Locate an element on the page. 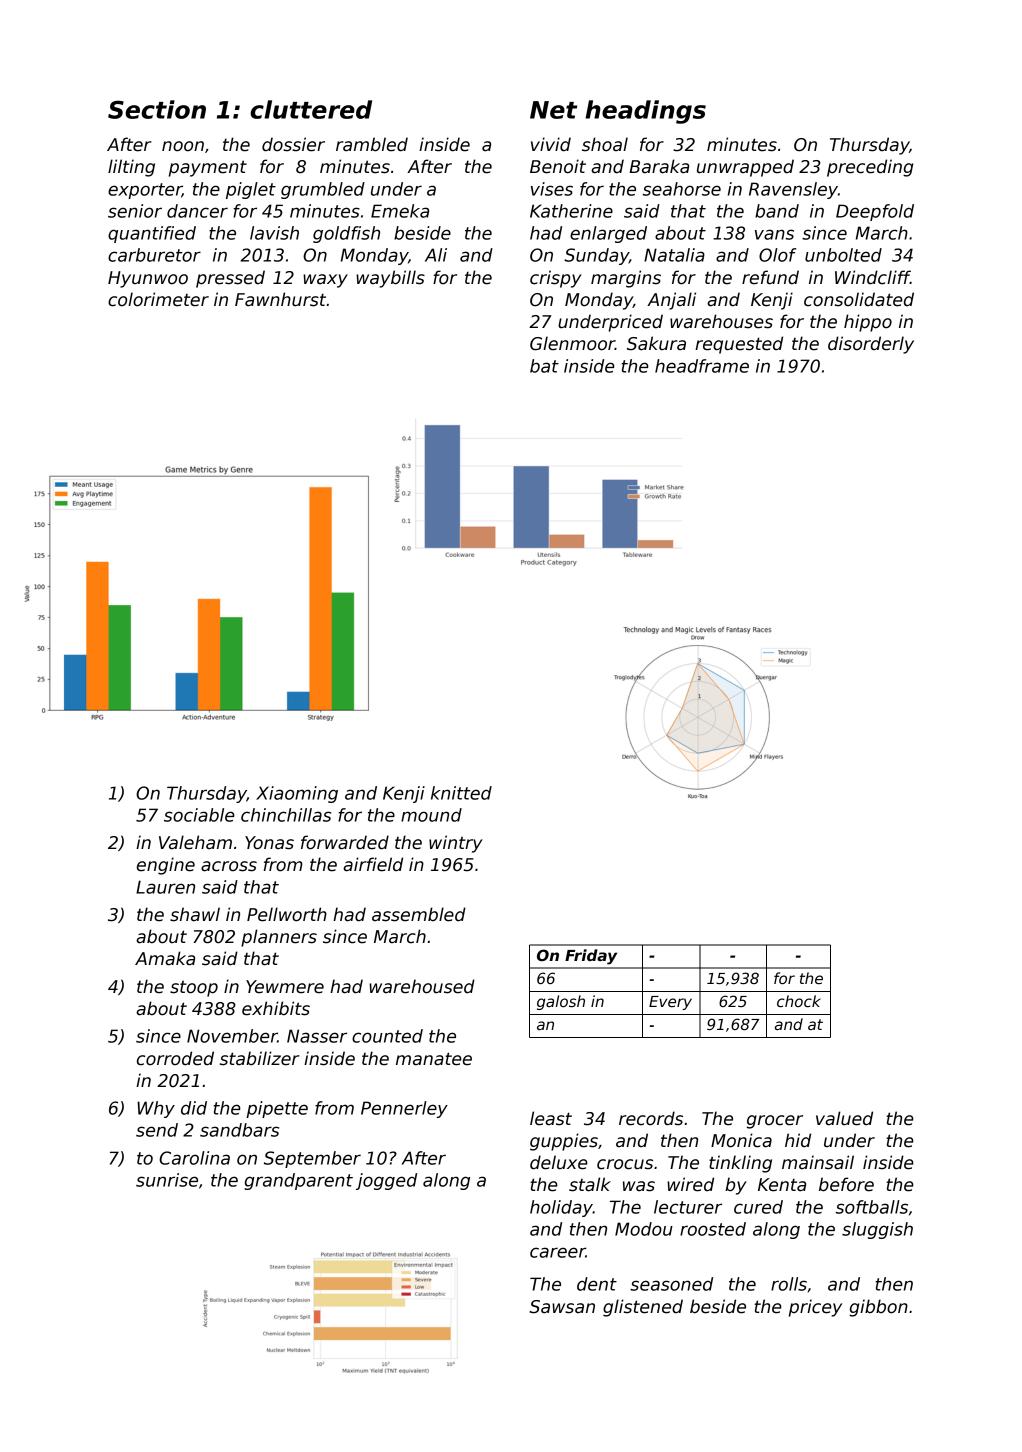 This image has height=1452, width=1022. pricey is located at coordinates (815, 1308).
